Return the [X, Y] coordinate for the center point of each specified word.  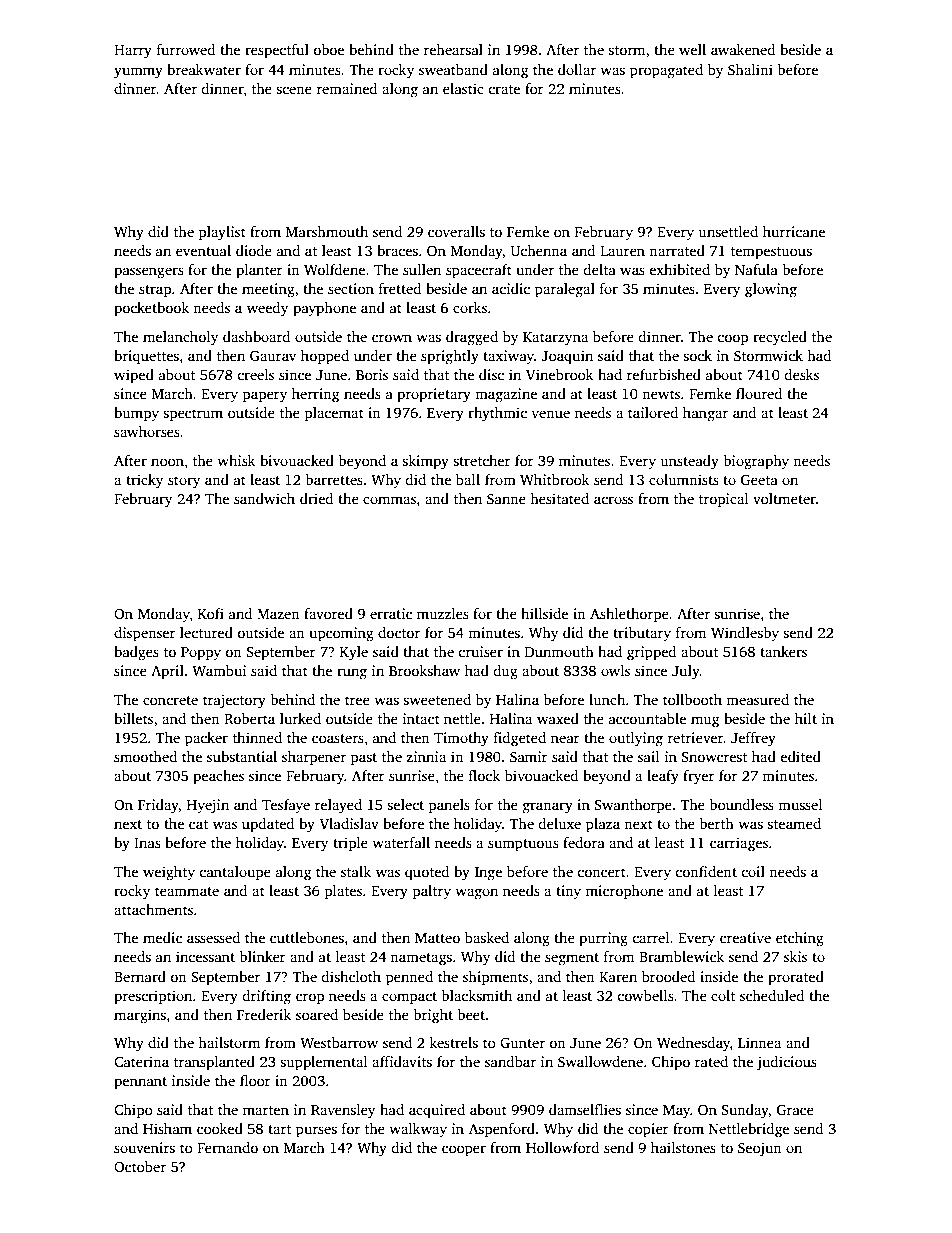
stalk [356, 871]
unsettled [728, 231]
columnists [684, 479]
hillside [544, 613]
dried [316, 498]
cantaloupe [235, 873]
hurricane [794, 231]
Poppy [201, 654]
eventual [203, 250]
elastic [463, 88]
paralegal [565, 290]
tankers [783, 651]
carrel [651, 937]
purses [316, 1132]
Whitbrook [555, 479]
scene [294, 90]
